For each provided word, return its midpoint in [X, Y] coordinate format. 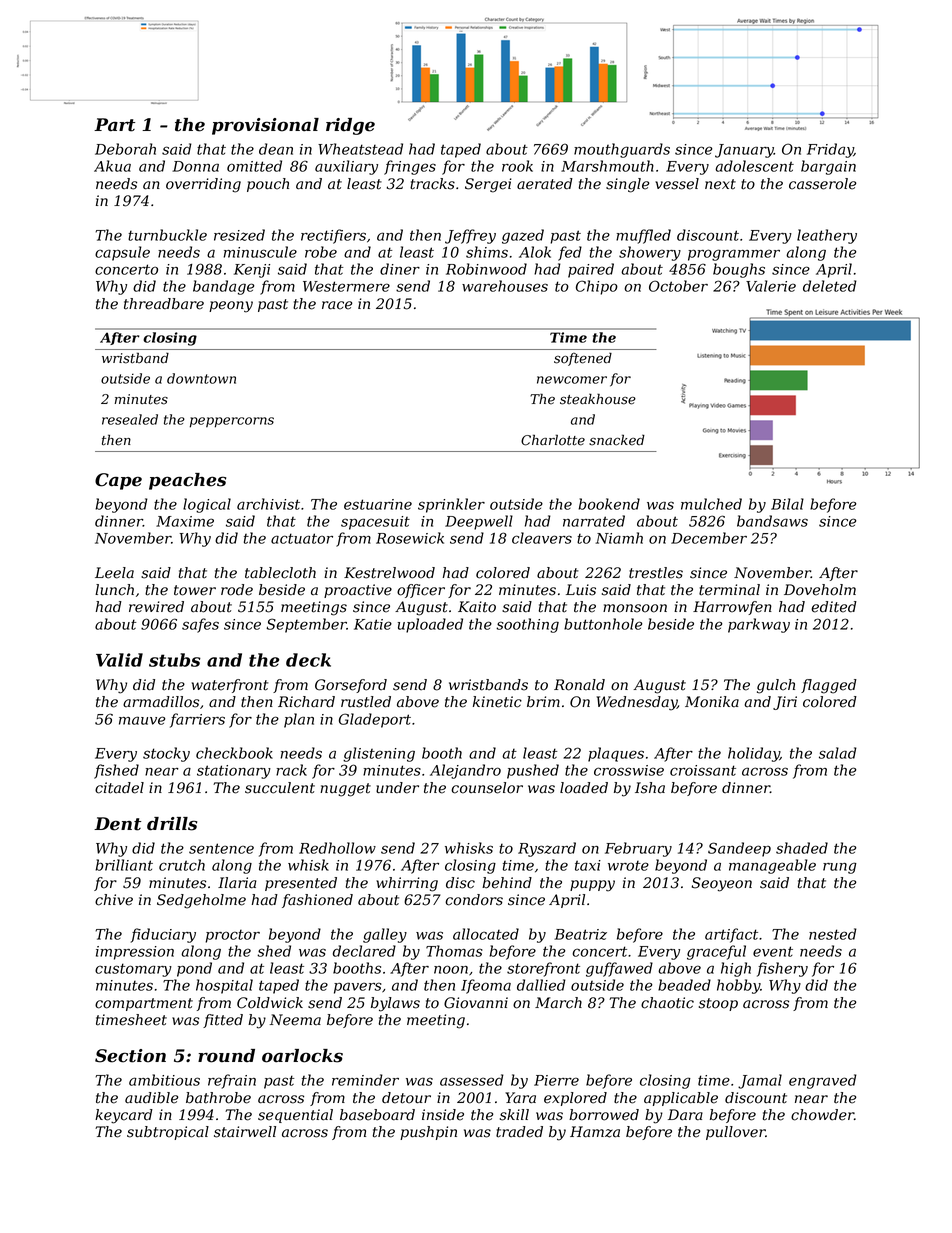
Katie [373, 624]
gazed [523, 236]
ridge [350, 126]
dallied [541, 985]
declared [364, 951]
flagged [829, 686]
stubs [175, 660]
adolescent [754, 166]
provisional [265, 126]
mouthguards [622, 150]
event [773, 951]
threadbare [164, 304]
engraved [823, 1081]
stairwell [245, 1132]
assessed [472, 1080]
